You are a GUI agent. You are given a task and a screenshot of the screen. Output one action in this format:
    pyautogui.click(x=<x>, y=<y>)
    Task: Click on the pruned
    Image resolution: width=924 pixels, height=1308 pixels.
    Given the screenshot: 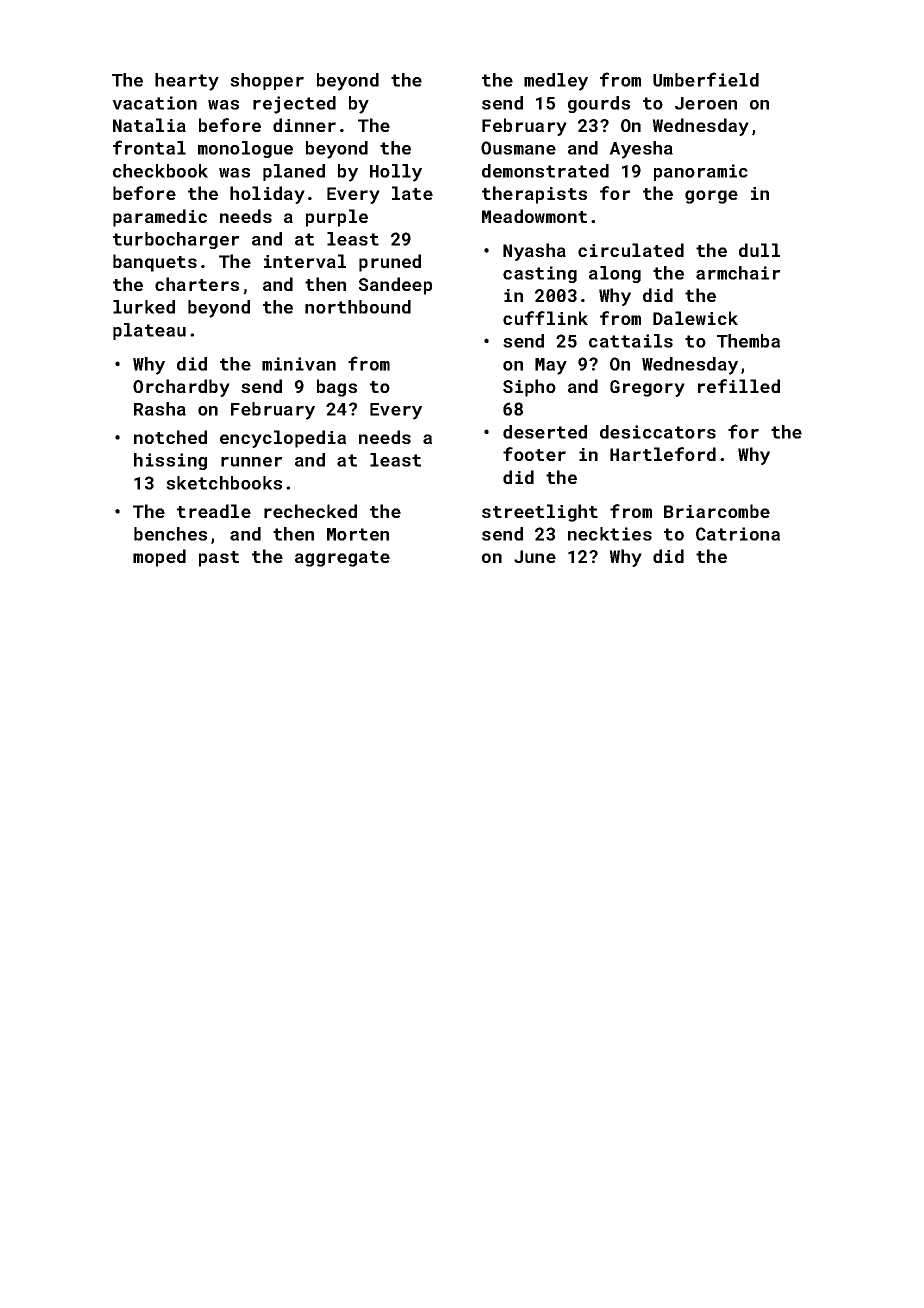 What is the action you would take?
    pyautogui.click(x=390, y=263)
